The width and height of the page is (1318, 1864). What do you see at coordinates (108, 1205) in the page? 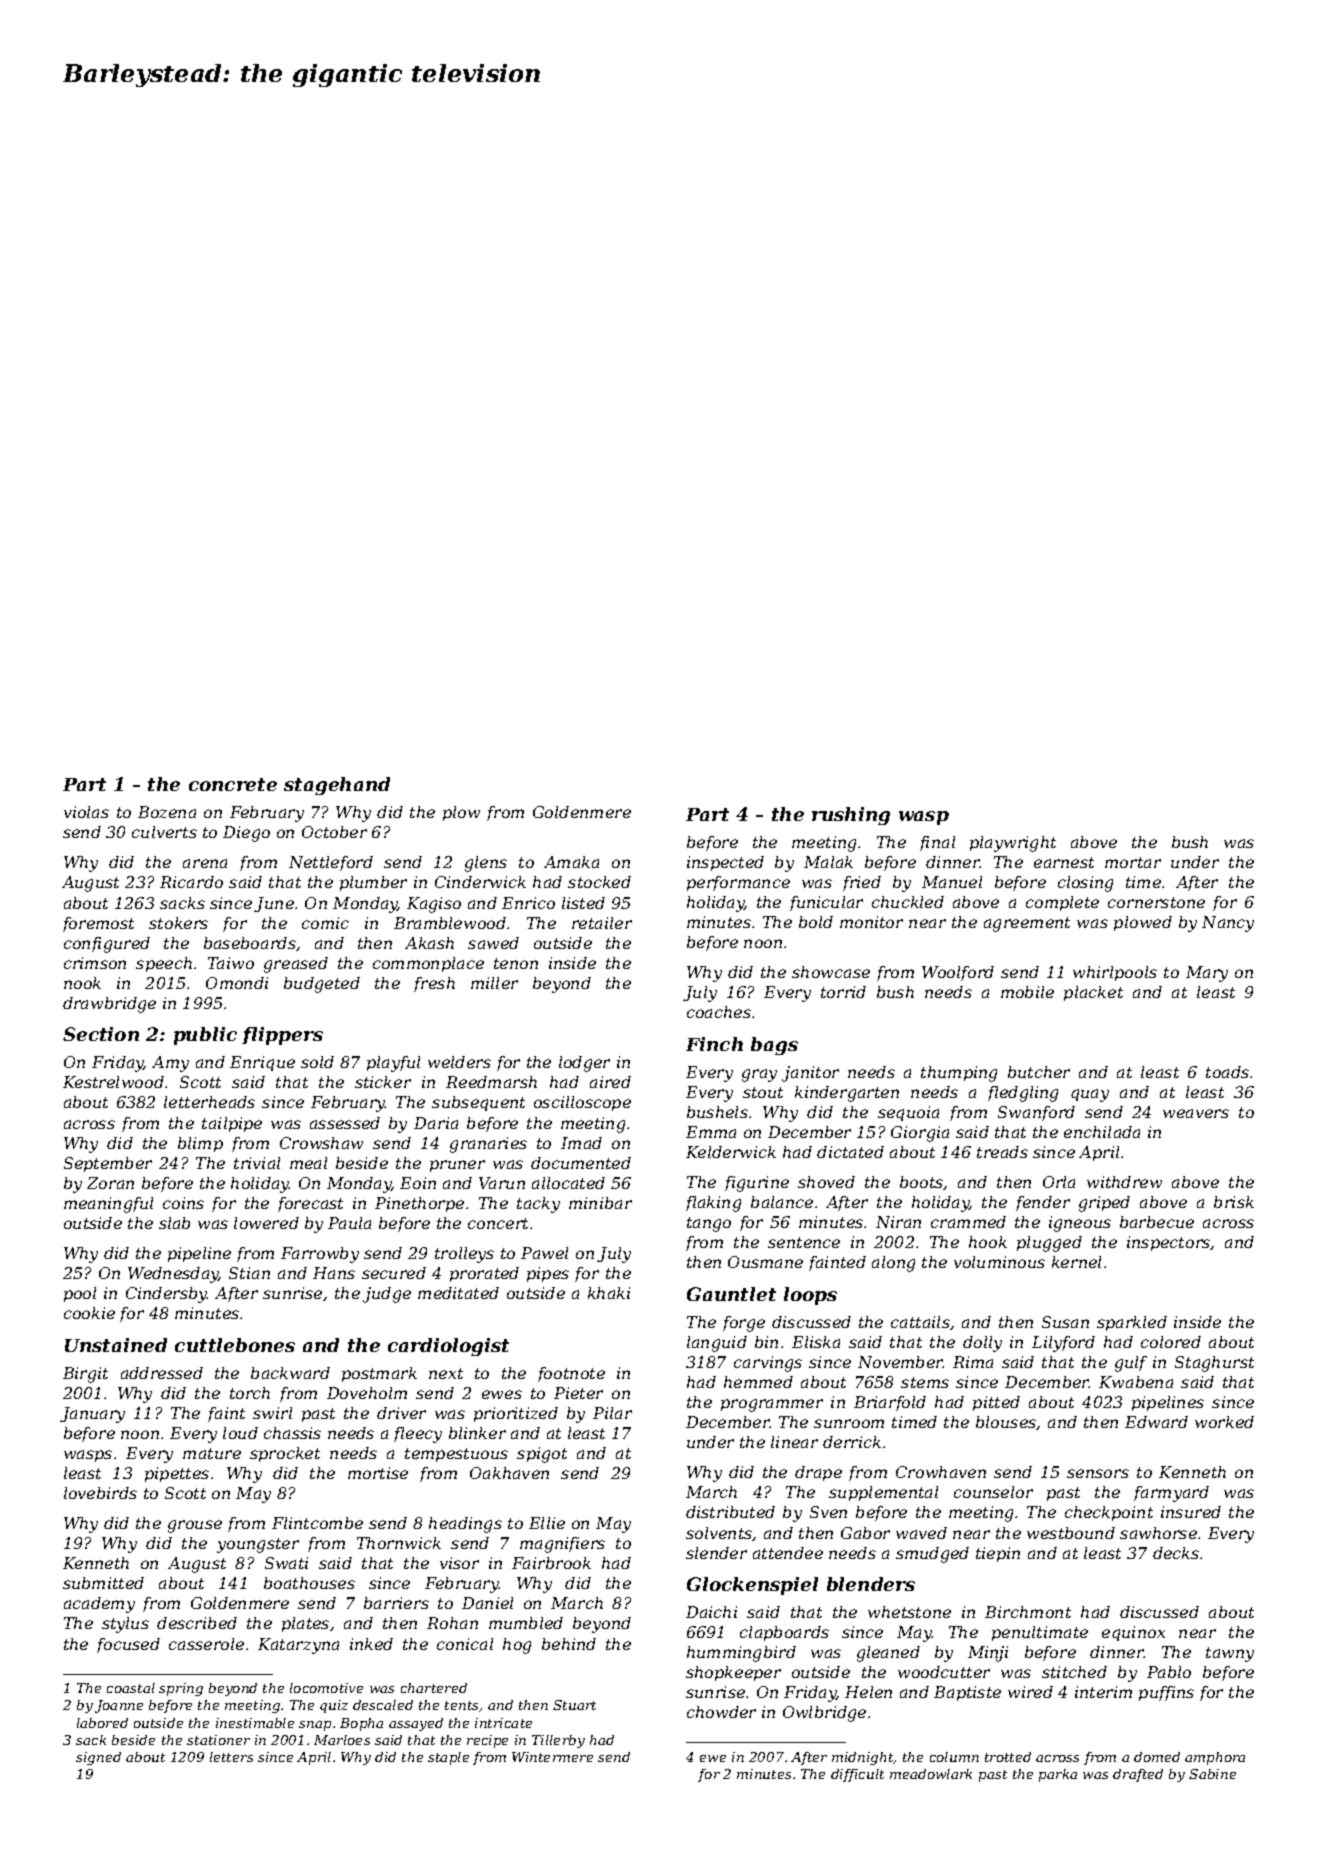
I see `meaningful` at bounding box center [108, 1205].
